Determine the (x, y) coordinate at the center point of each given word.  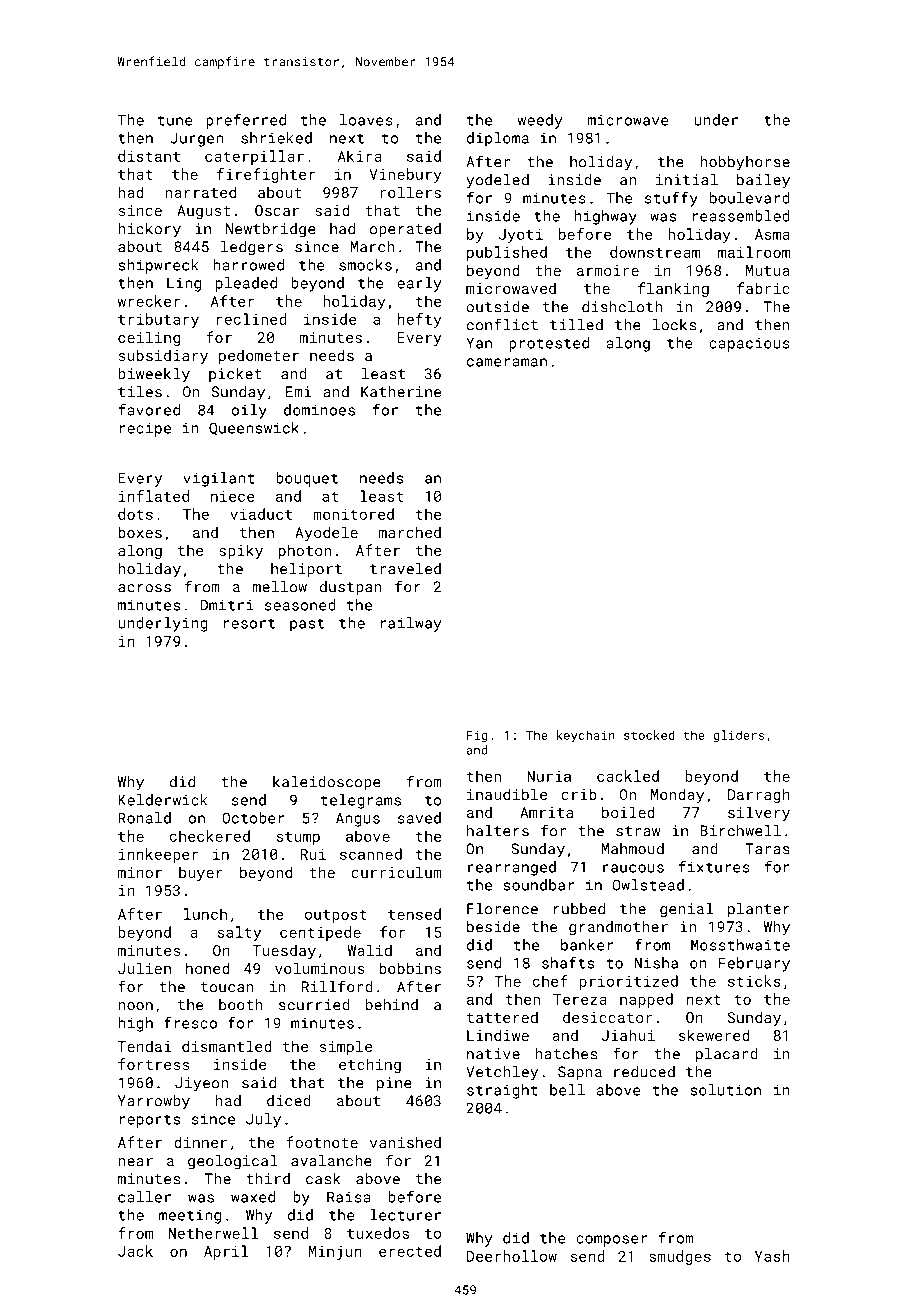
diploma (498, 139)
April (226, 1252)
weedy (540, 121)
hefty (419, 320)
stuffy (671, 199)
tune (175, 120)
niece (233, 496)
